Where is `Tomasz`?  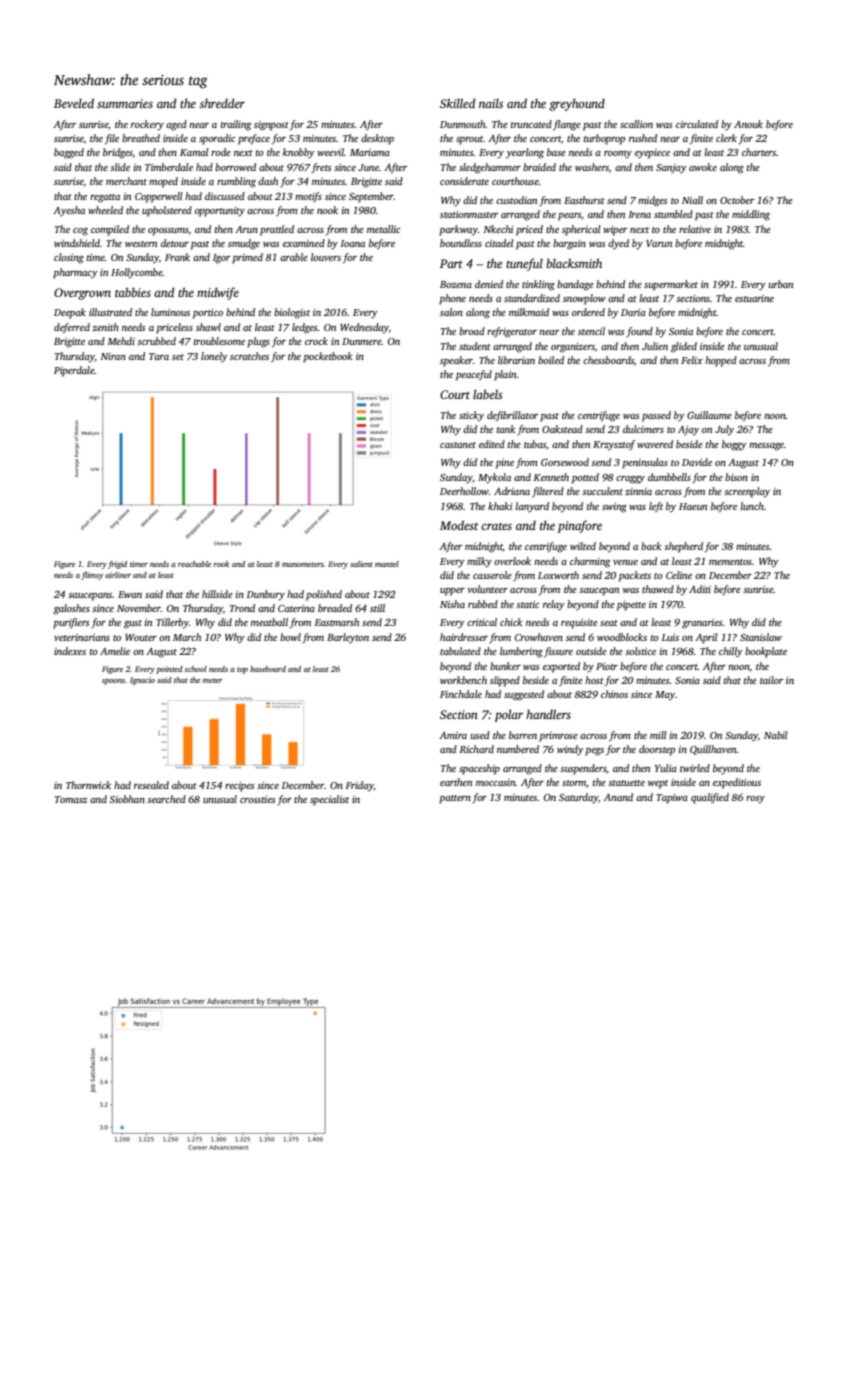 Tomasz is located at coordinates (71, 799).
